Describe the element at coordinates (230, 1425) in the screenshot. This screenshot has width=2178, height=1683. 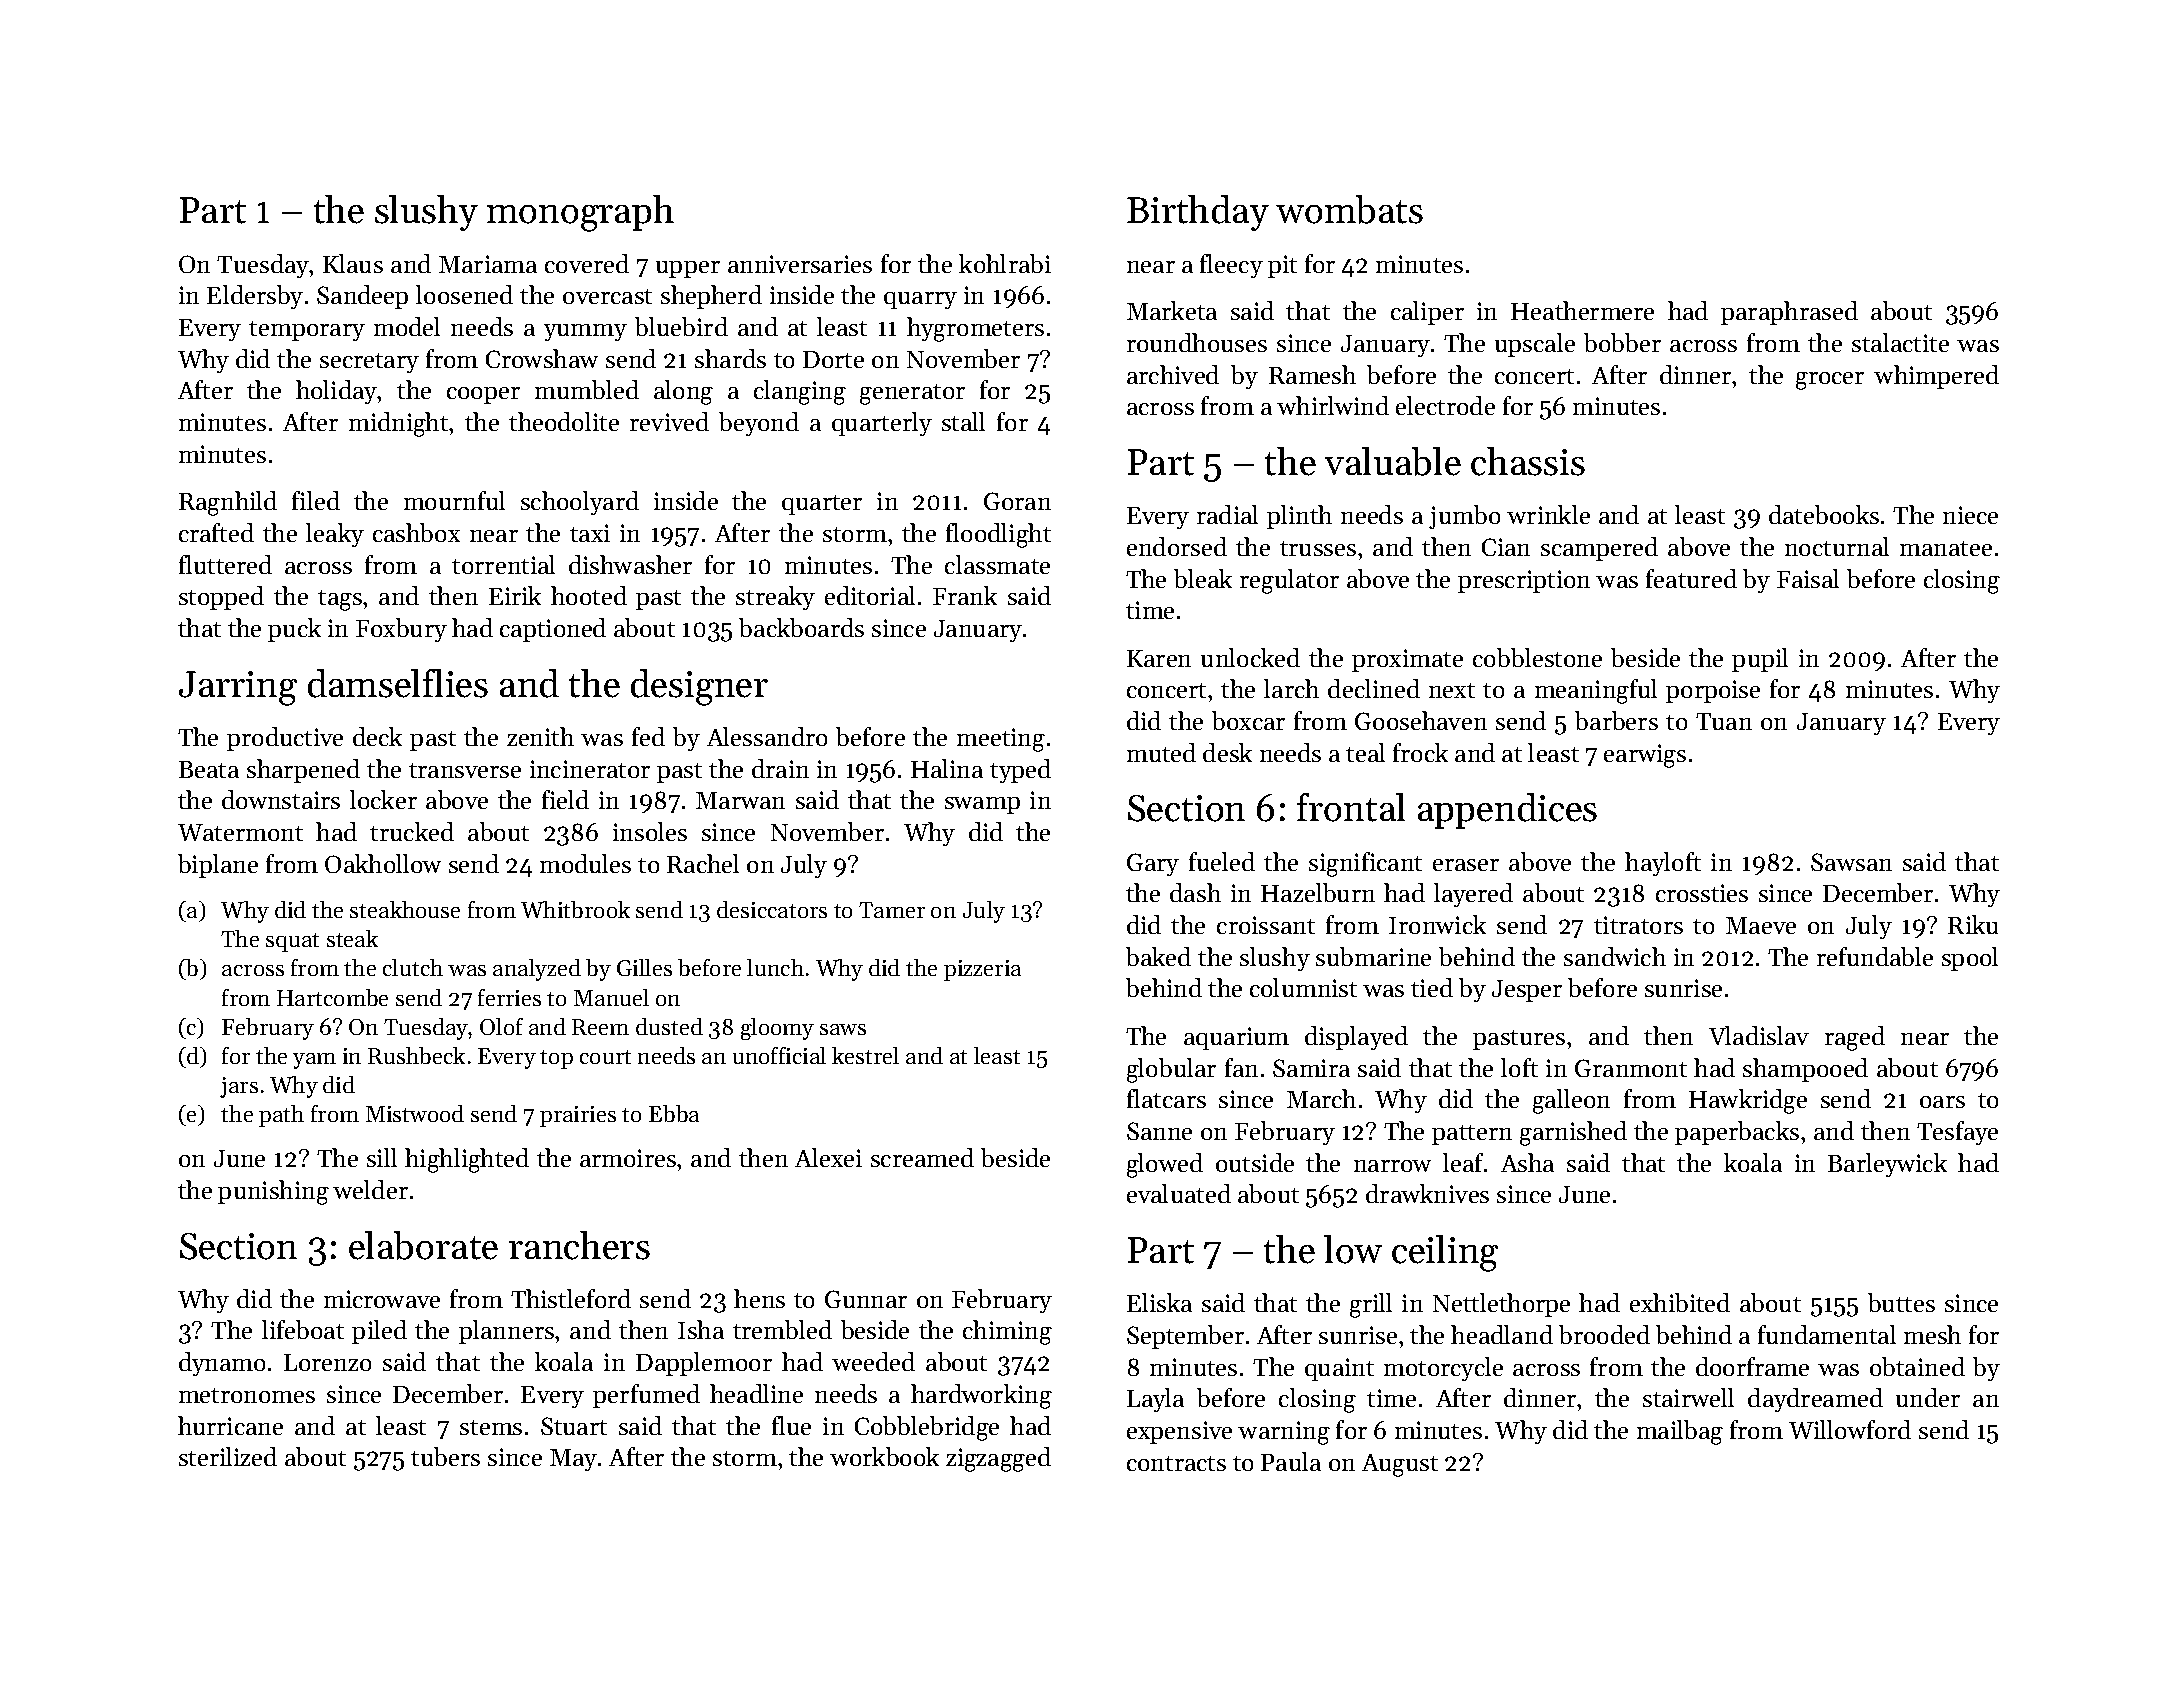
I see `hurricane` at that location.
